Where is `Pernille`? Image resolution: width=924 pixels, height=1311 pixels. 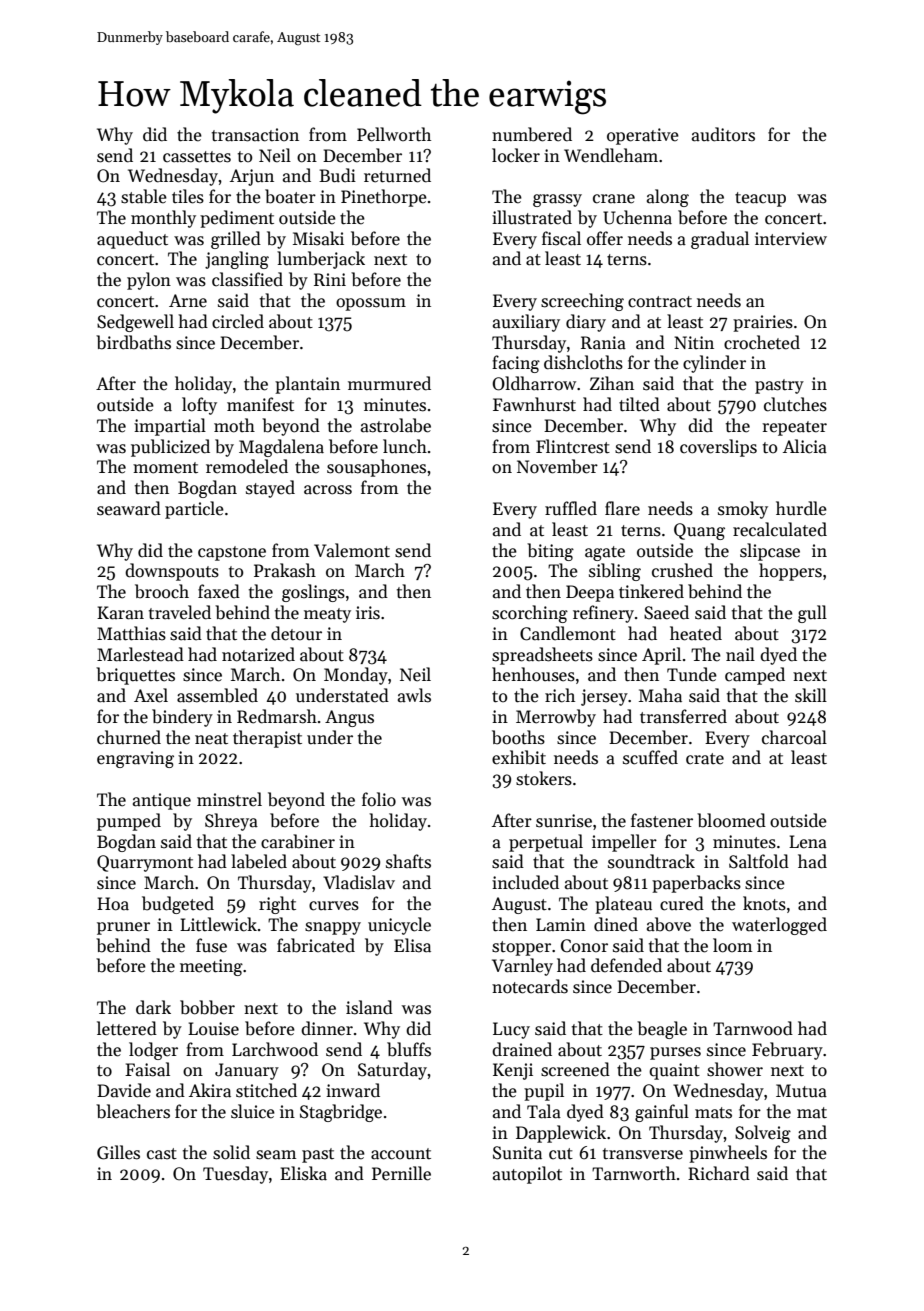
Pernille is located at coordinates (401, 1173).
